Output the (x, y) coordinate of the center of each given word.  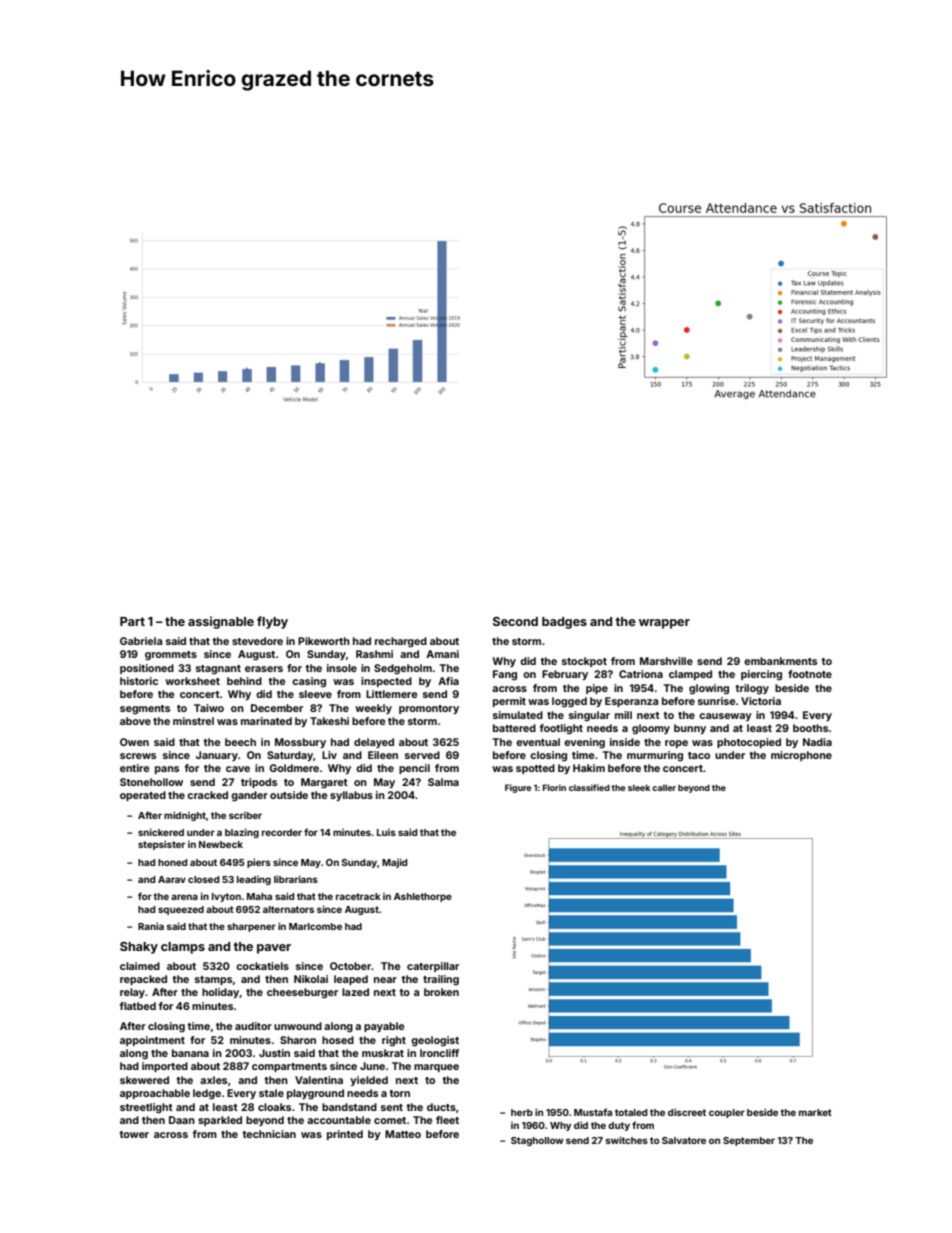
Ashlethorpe (423, 897)
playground (315, 1094)
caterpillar (433, 967)
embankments (780, 661)
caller (664, 787)
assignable (221, 622)
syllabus (351, 796)
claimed (140, 966)
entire (134, 768)
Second (515, 621)
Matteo (403, 1134)
